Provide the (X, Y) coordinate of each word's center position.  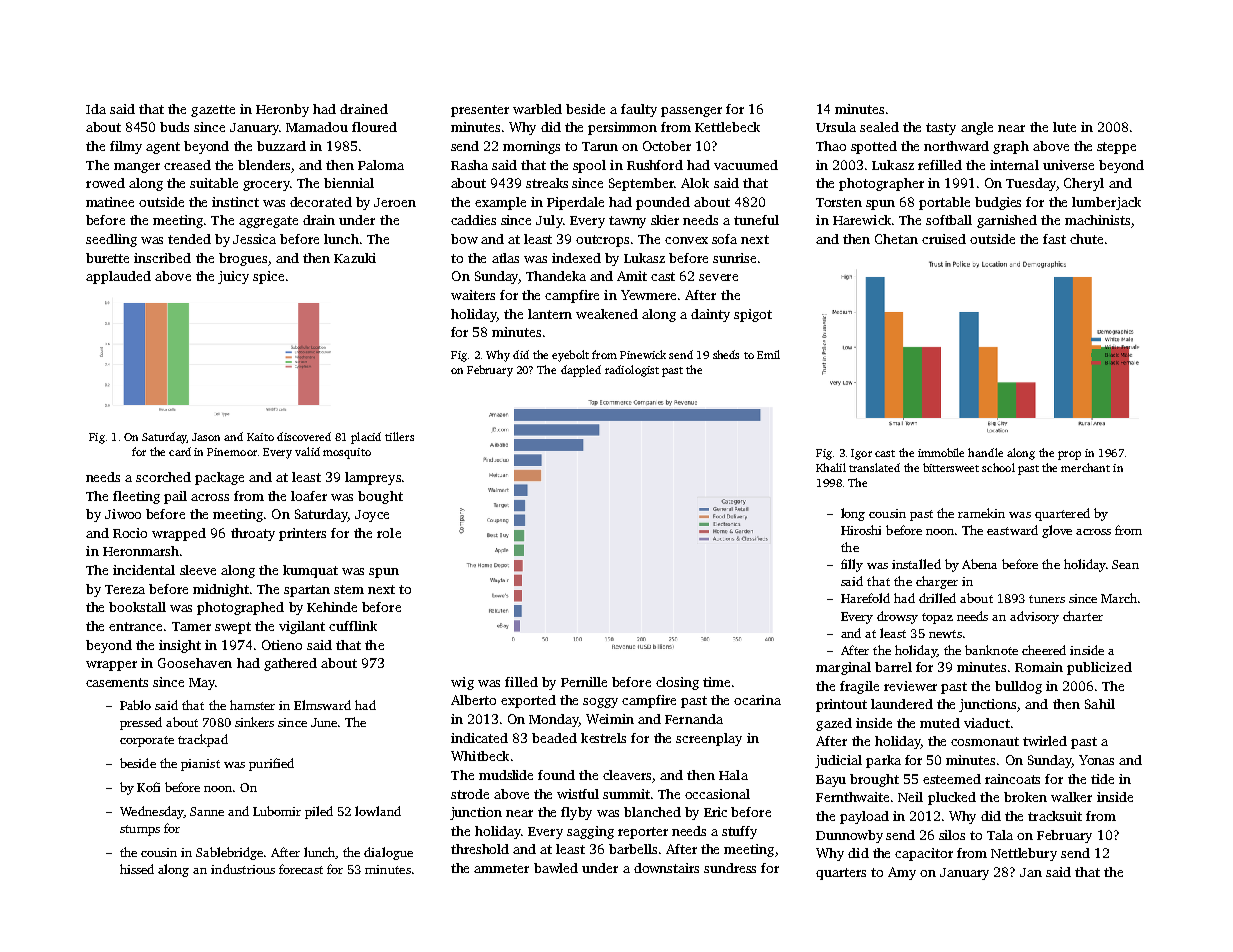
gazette (213, 111)
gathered (290, 664)
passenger (691, 112)
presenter (480, 111)
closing (677, 683)
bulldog (1018, 687)
